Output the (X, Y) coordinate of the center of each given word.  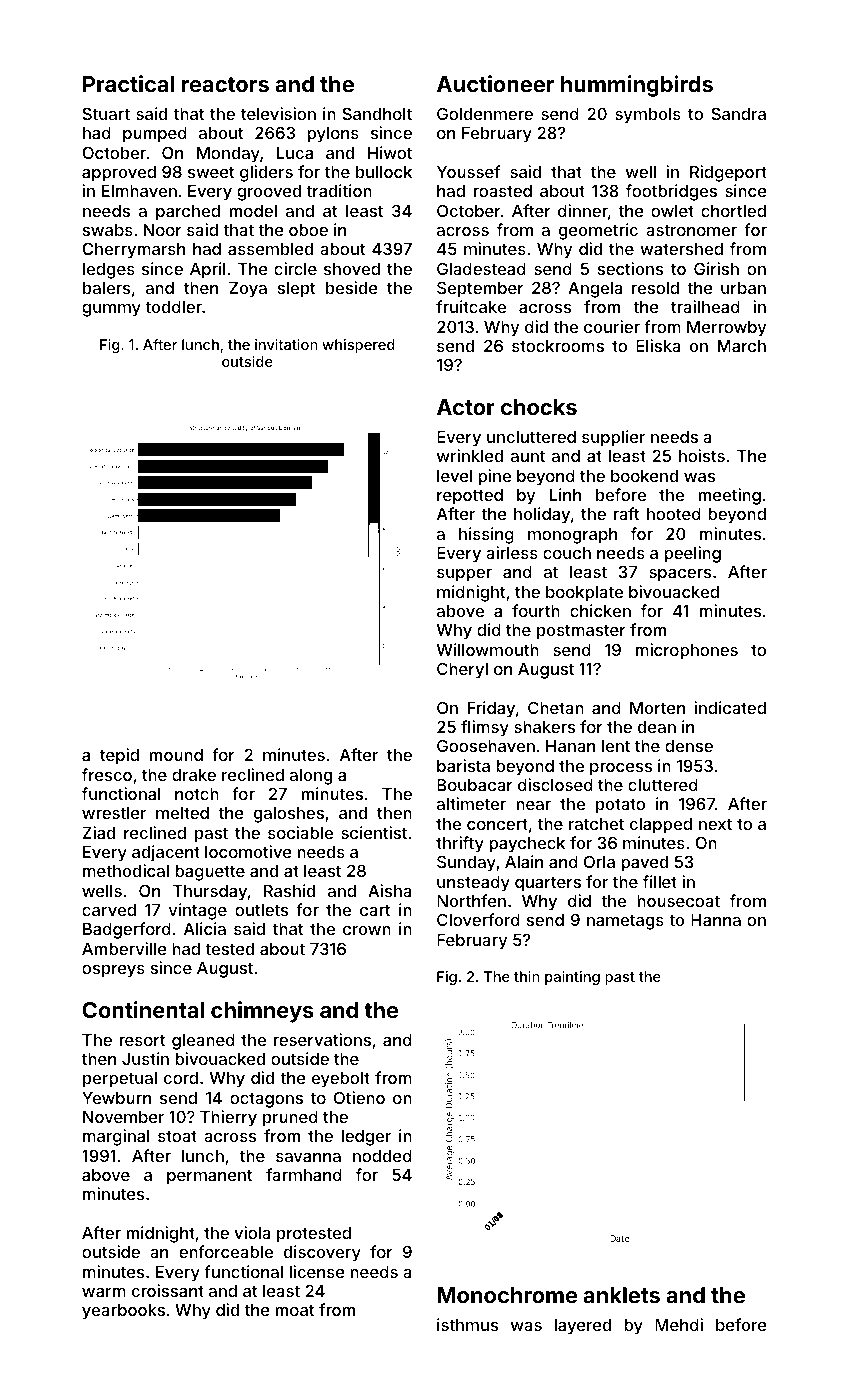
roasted (502, 191)
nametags (625, 922)
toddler (173, 307)
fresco (107, 774)
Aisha (390, 890)
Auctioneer (495, 83)
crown (367, 930)
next (715, 824)
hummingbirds (637, 86)
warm (104, 1292)
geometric (598, 231)
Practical (128, 83)
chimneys (262, 1012)
